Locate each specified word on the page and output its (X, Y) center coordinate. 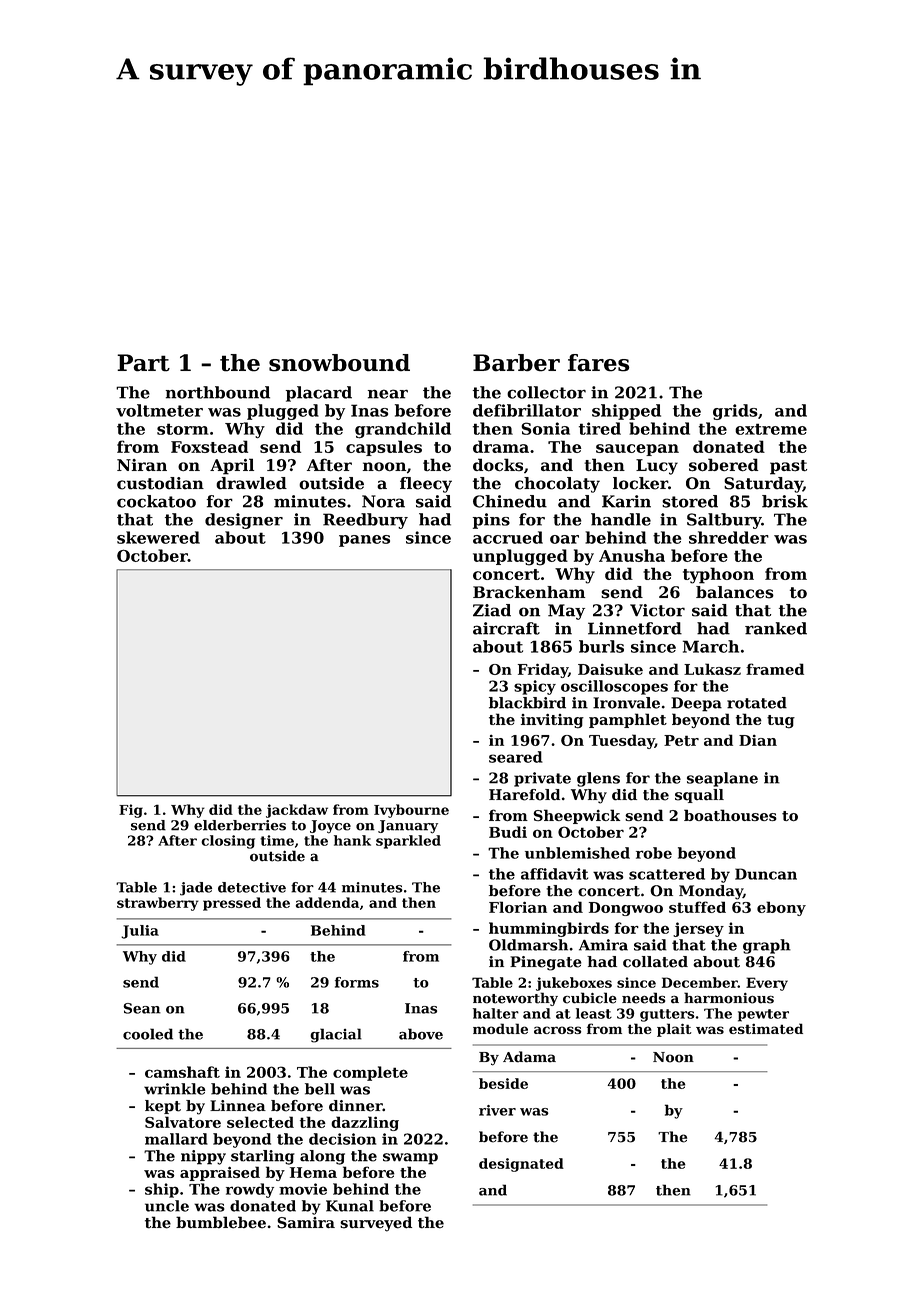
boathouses (730, 815)
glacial (336, 1035)
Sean (142, 1008)
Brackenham (529, 592)
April (232, 466)
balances (735, 592)
